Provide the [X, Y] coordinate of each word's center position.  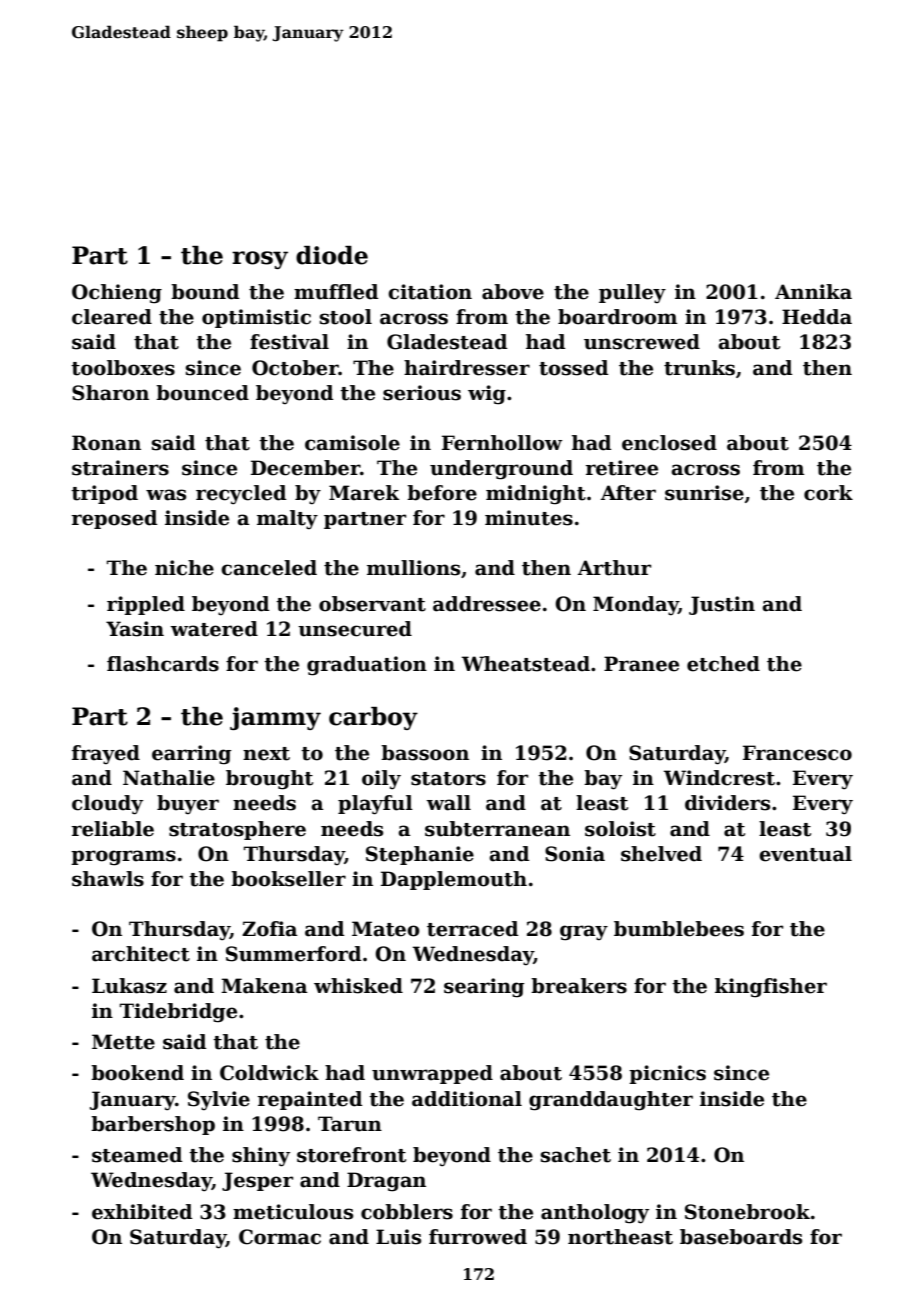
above [513, 292]
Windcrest [719, 778]
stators [448, 779]
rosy [260, 260]
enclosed [669, 443]
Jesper [257, 1181]
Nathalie [169, 778]
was [166, 495]
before [442, 493]
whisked [358, 986]
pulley [632, 294]
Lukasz [129, 986]
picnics [667, 1074]
